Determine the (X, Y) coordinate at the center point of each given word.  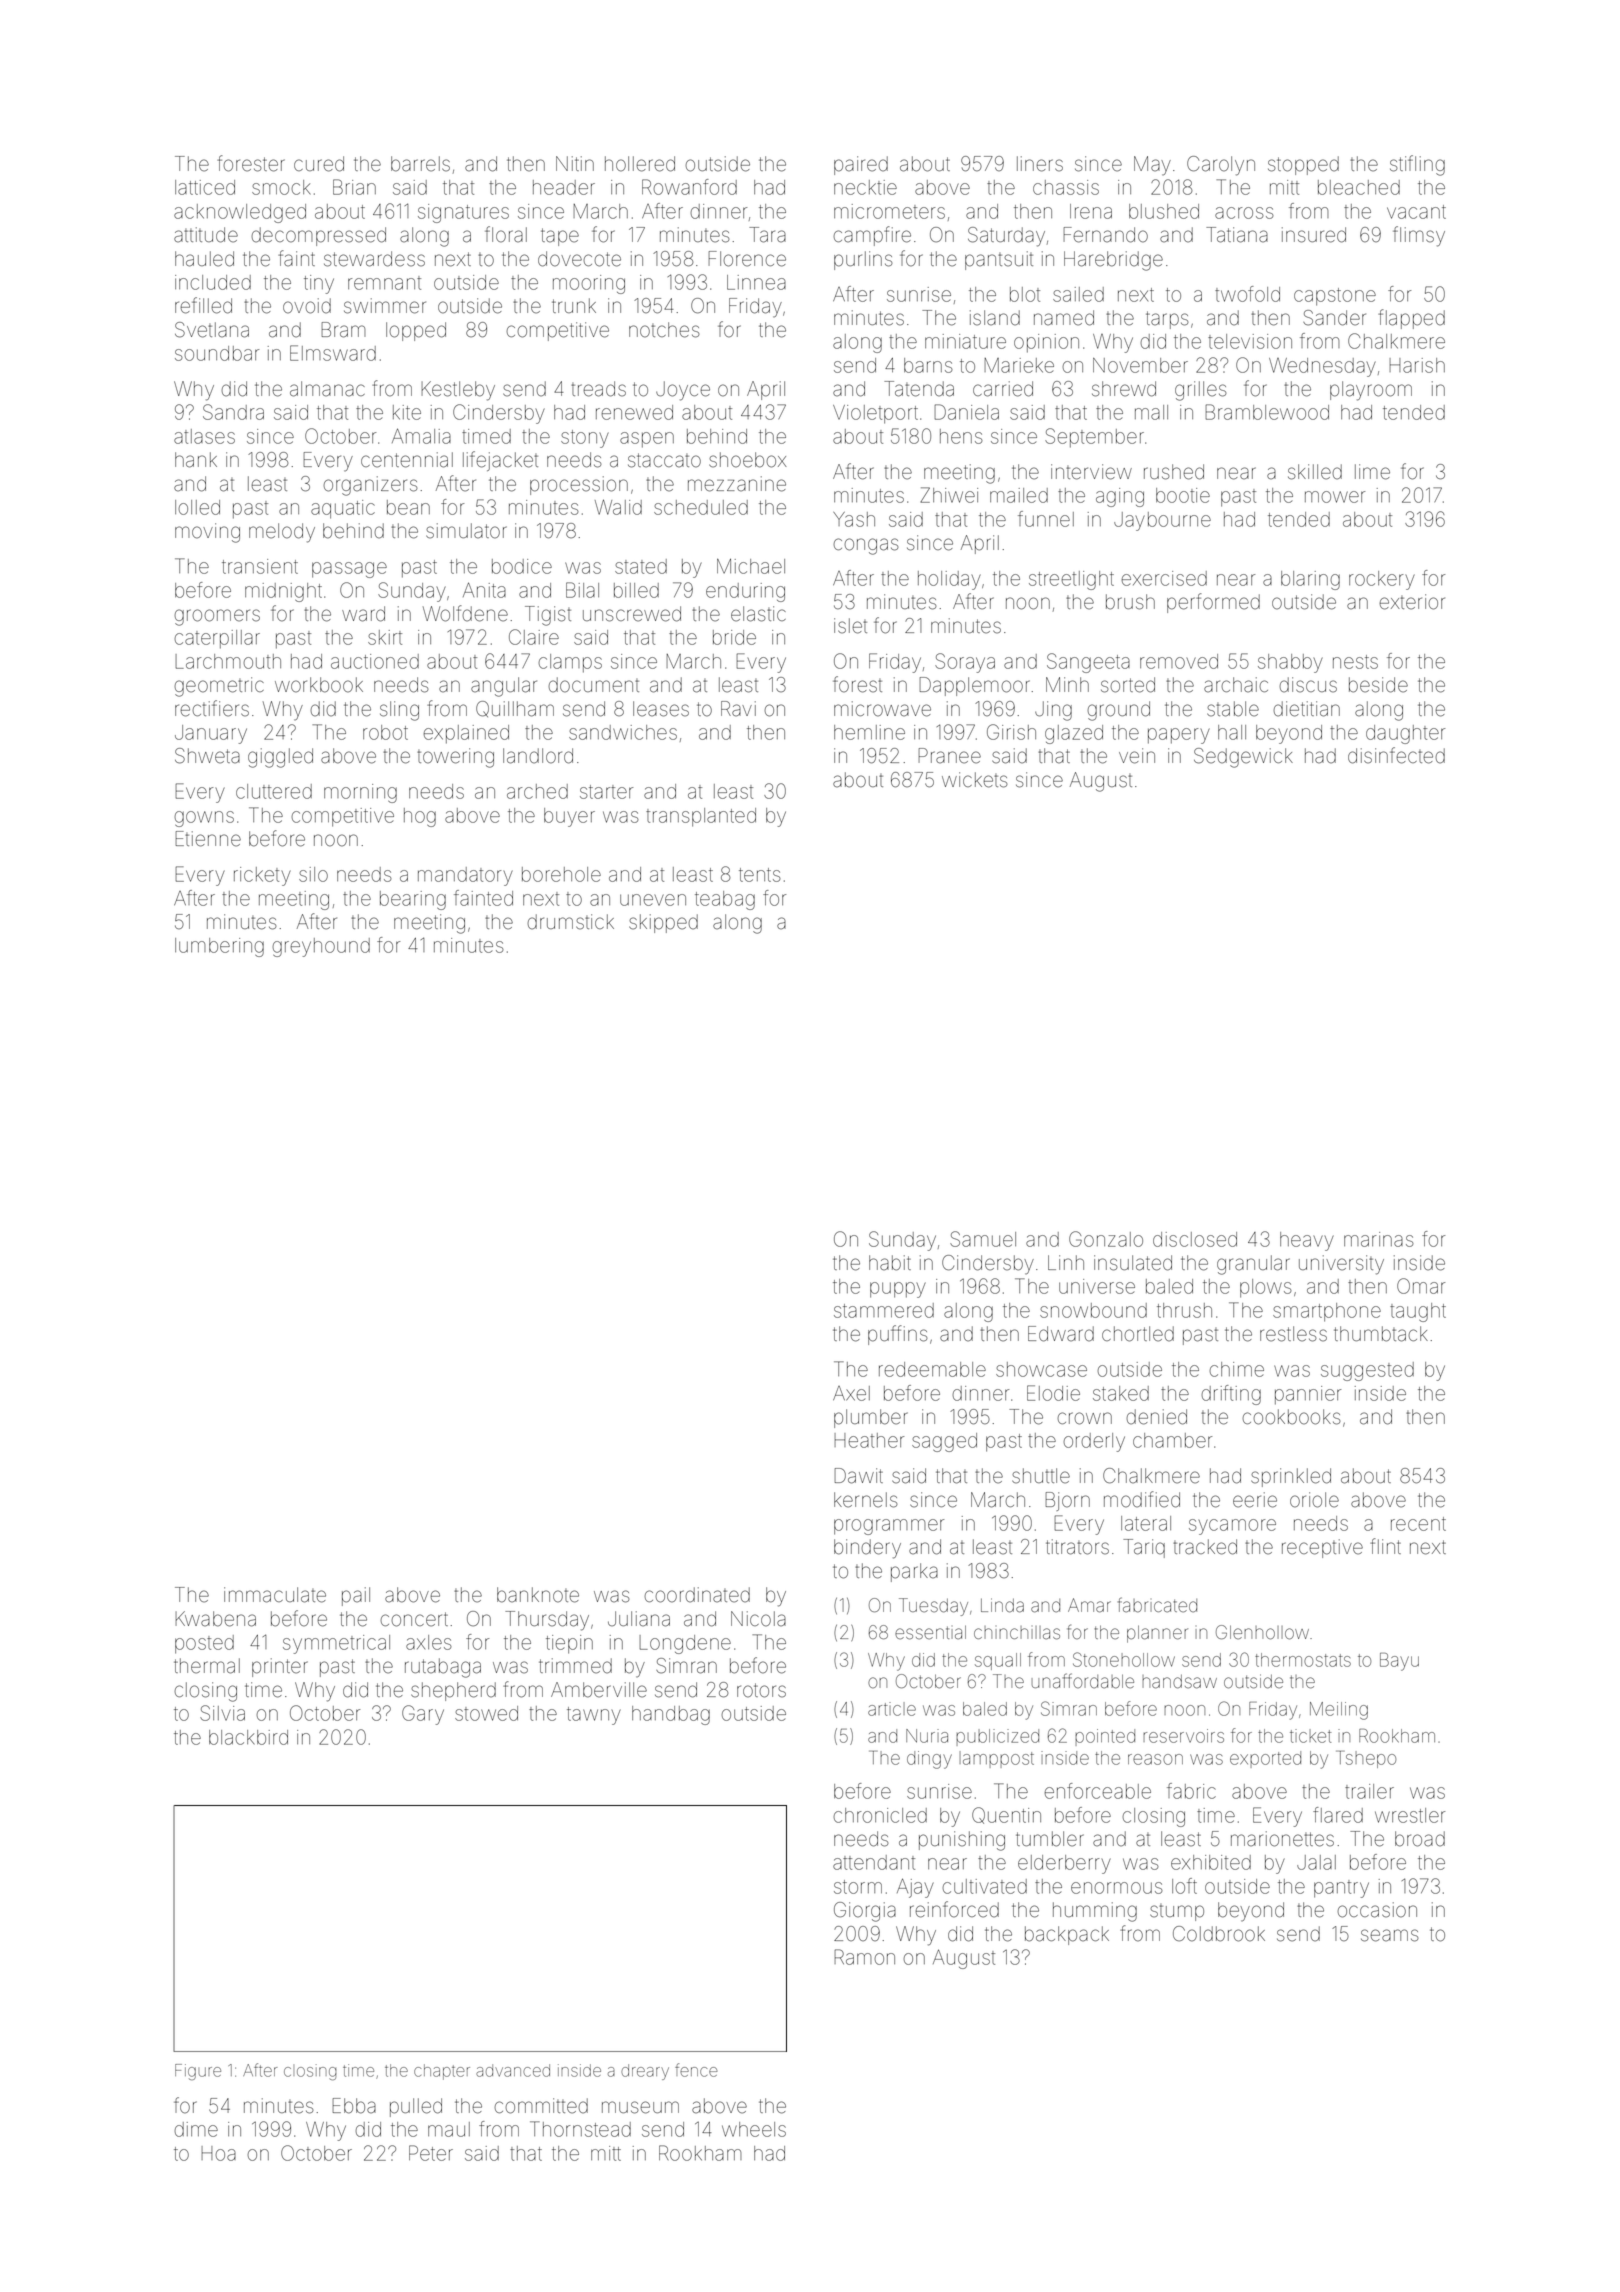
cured (319, 164)
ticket (1310, 1736)
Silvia (222, 1713)
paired (861, 165)
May (1152, 166)
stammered (884, 1310)
